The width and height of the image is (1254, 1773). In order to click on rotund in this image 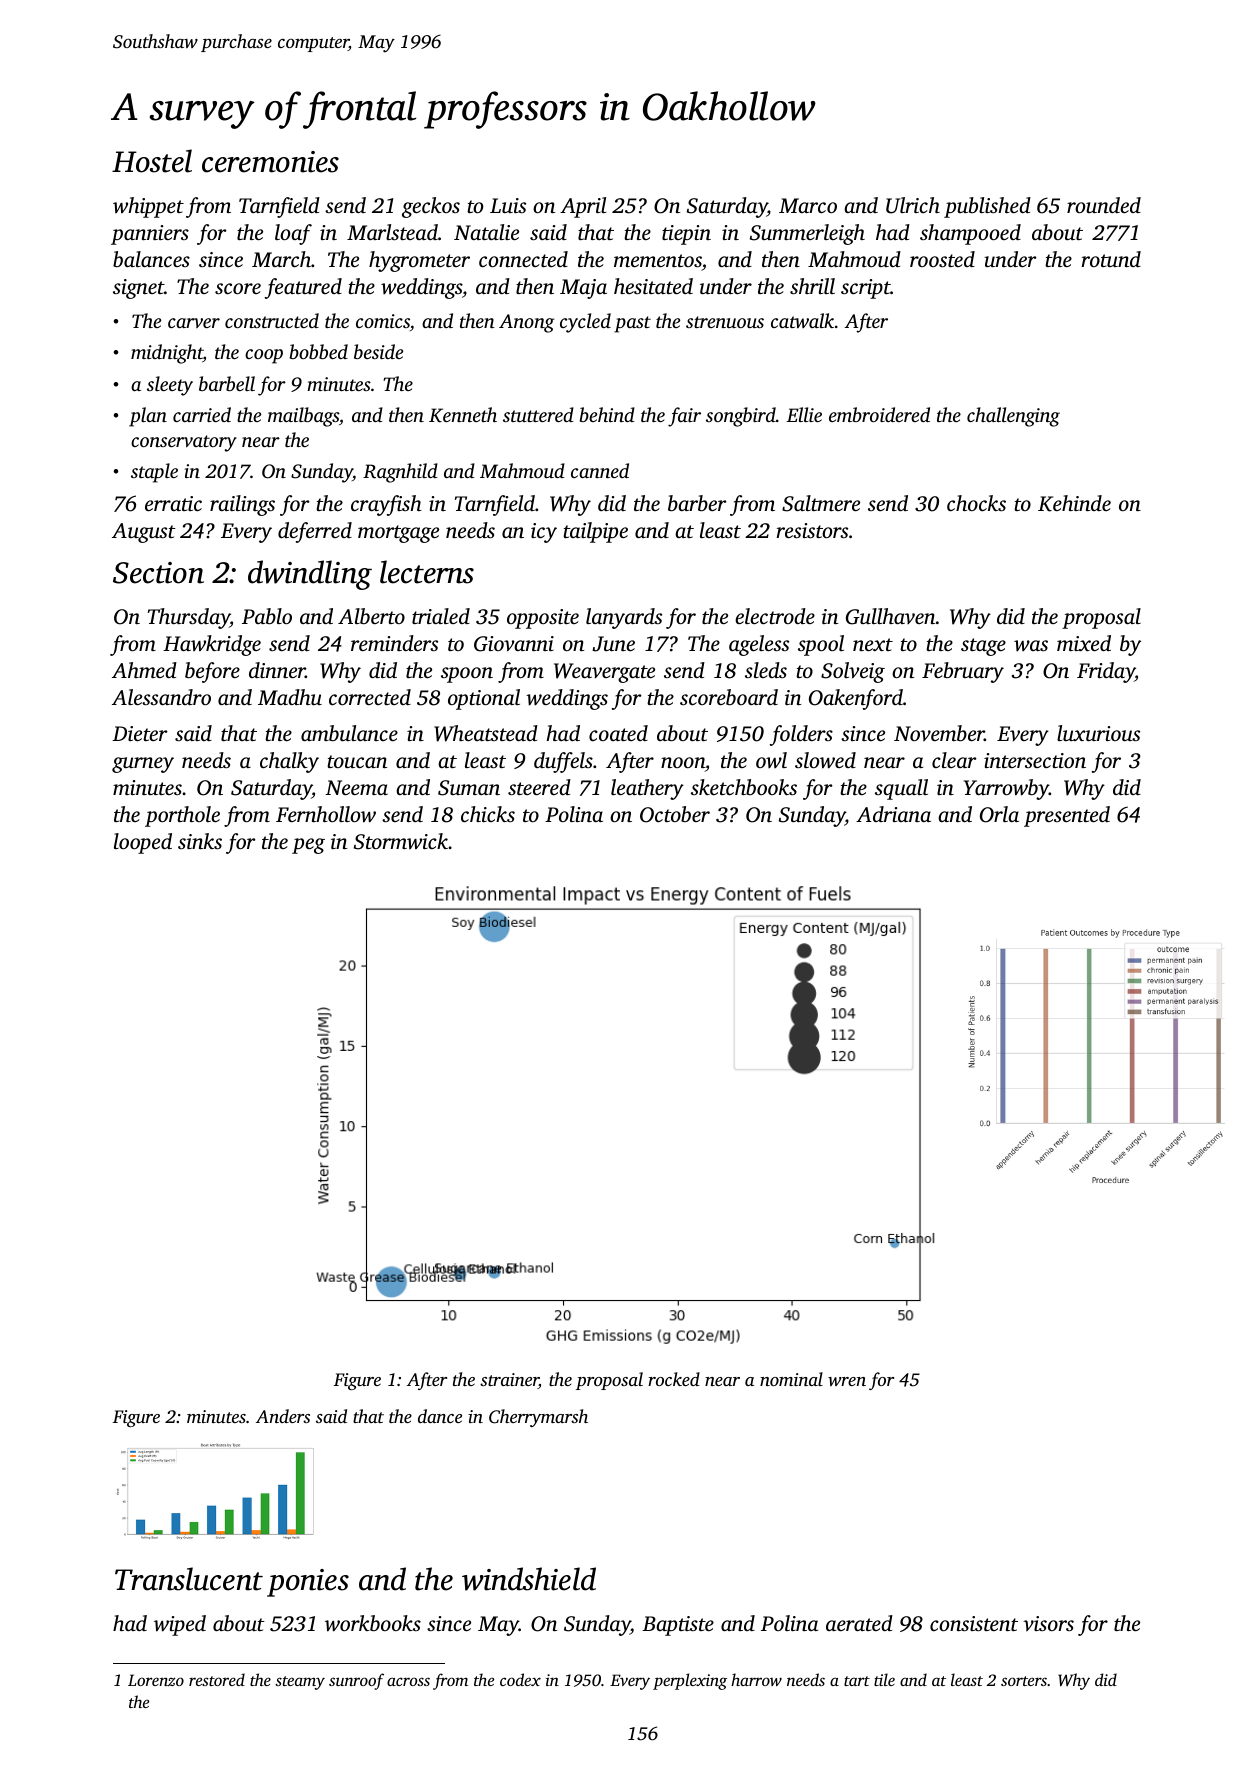, I will do `click(1111, 259)`.
